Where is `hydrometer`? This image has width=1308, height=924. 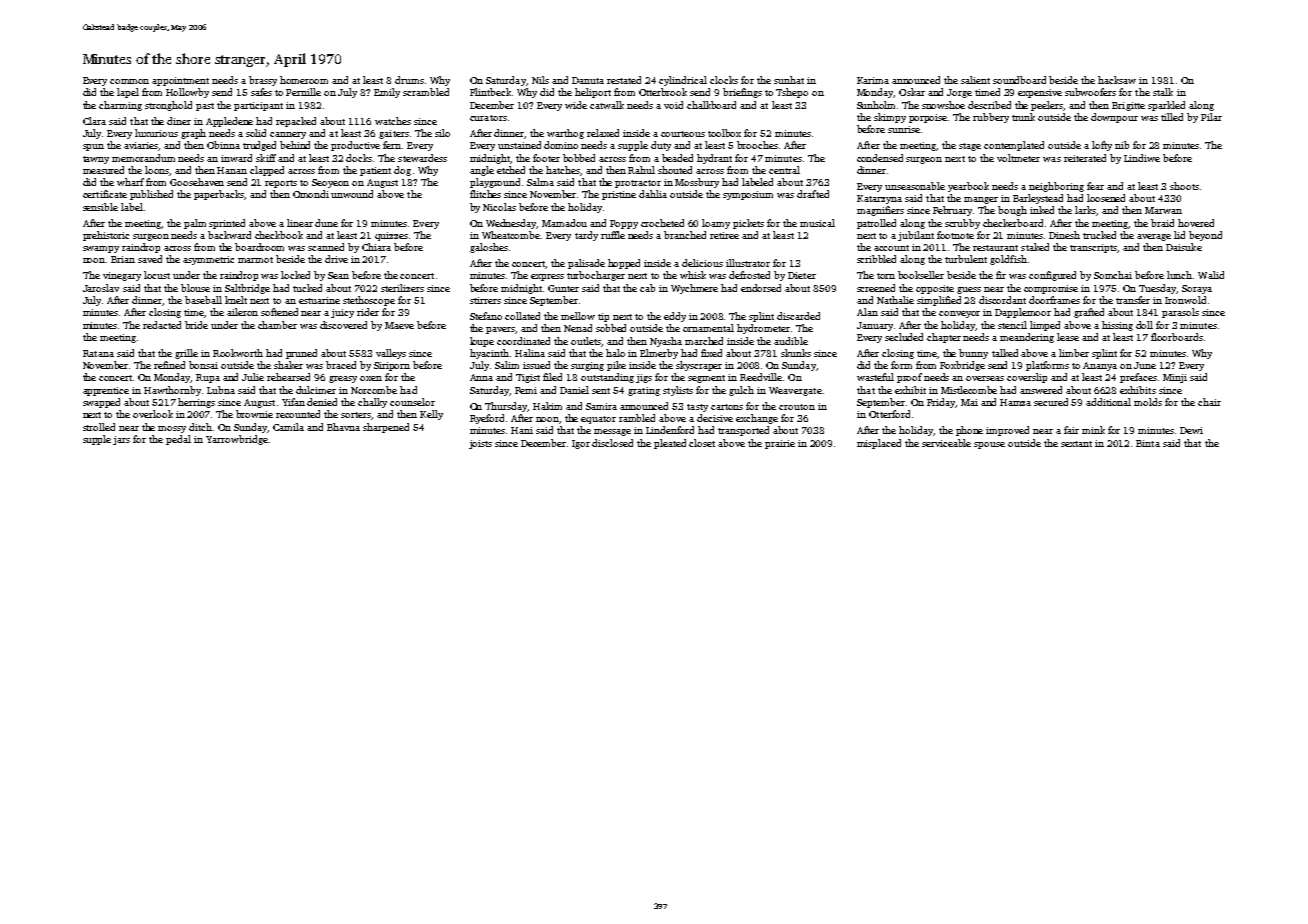 hydrometer is located at coordinates (763, 329).
